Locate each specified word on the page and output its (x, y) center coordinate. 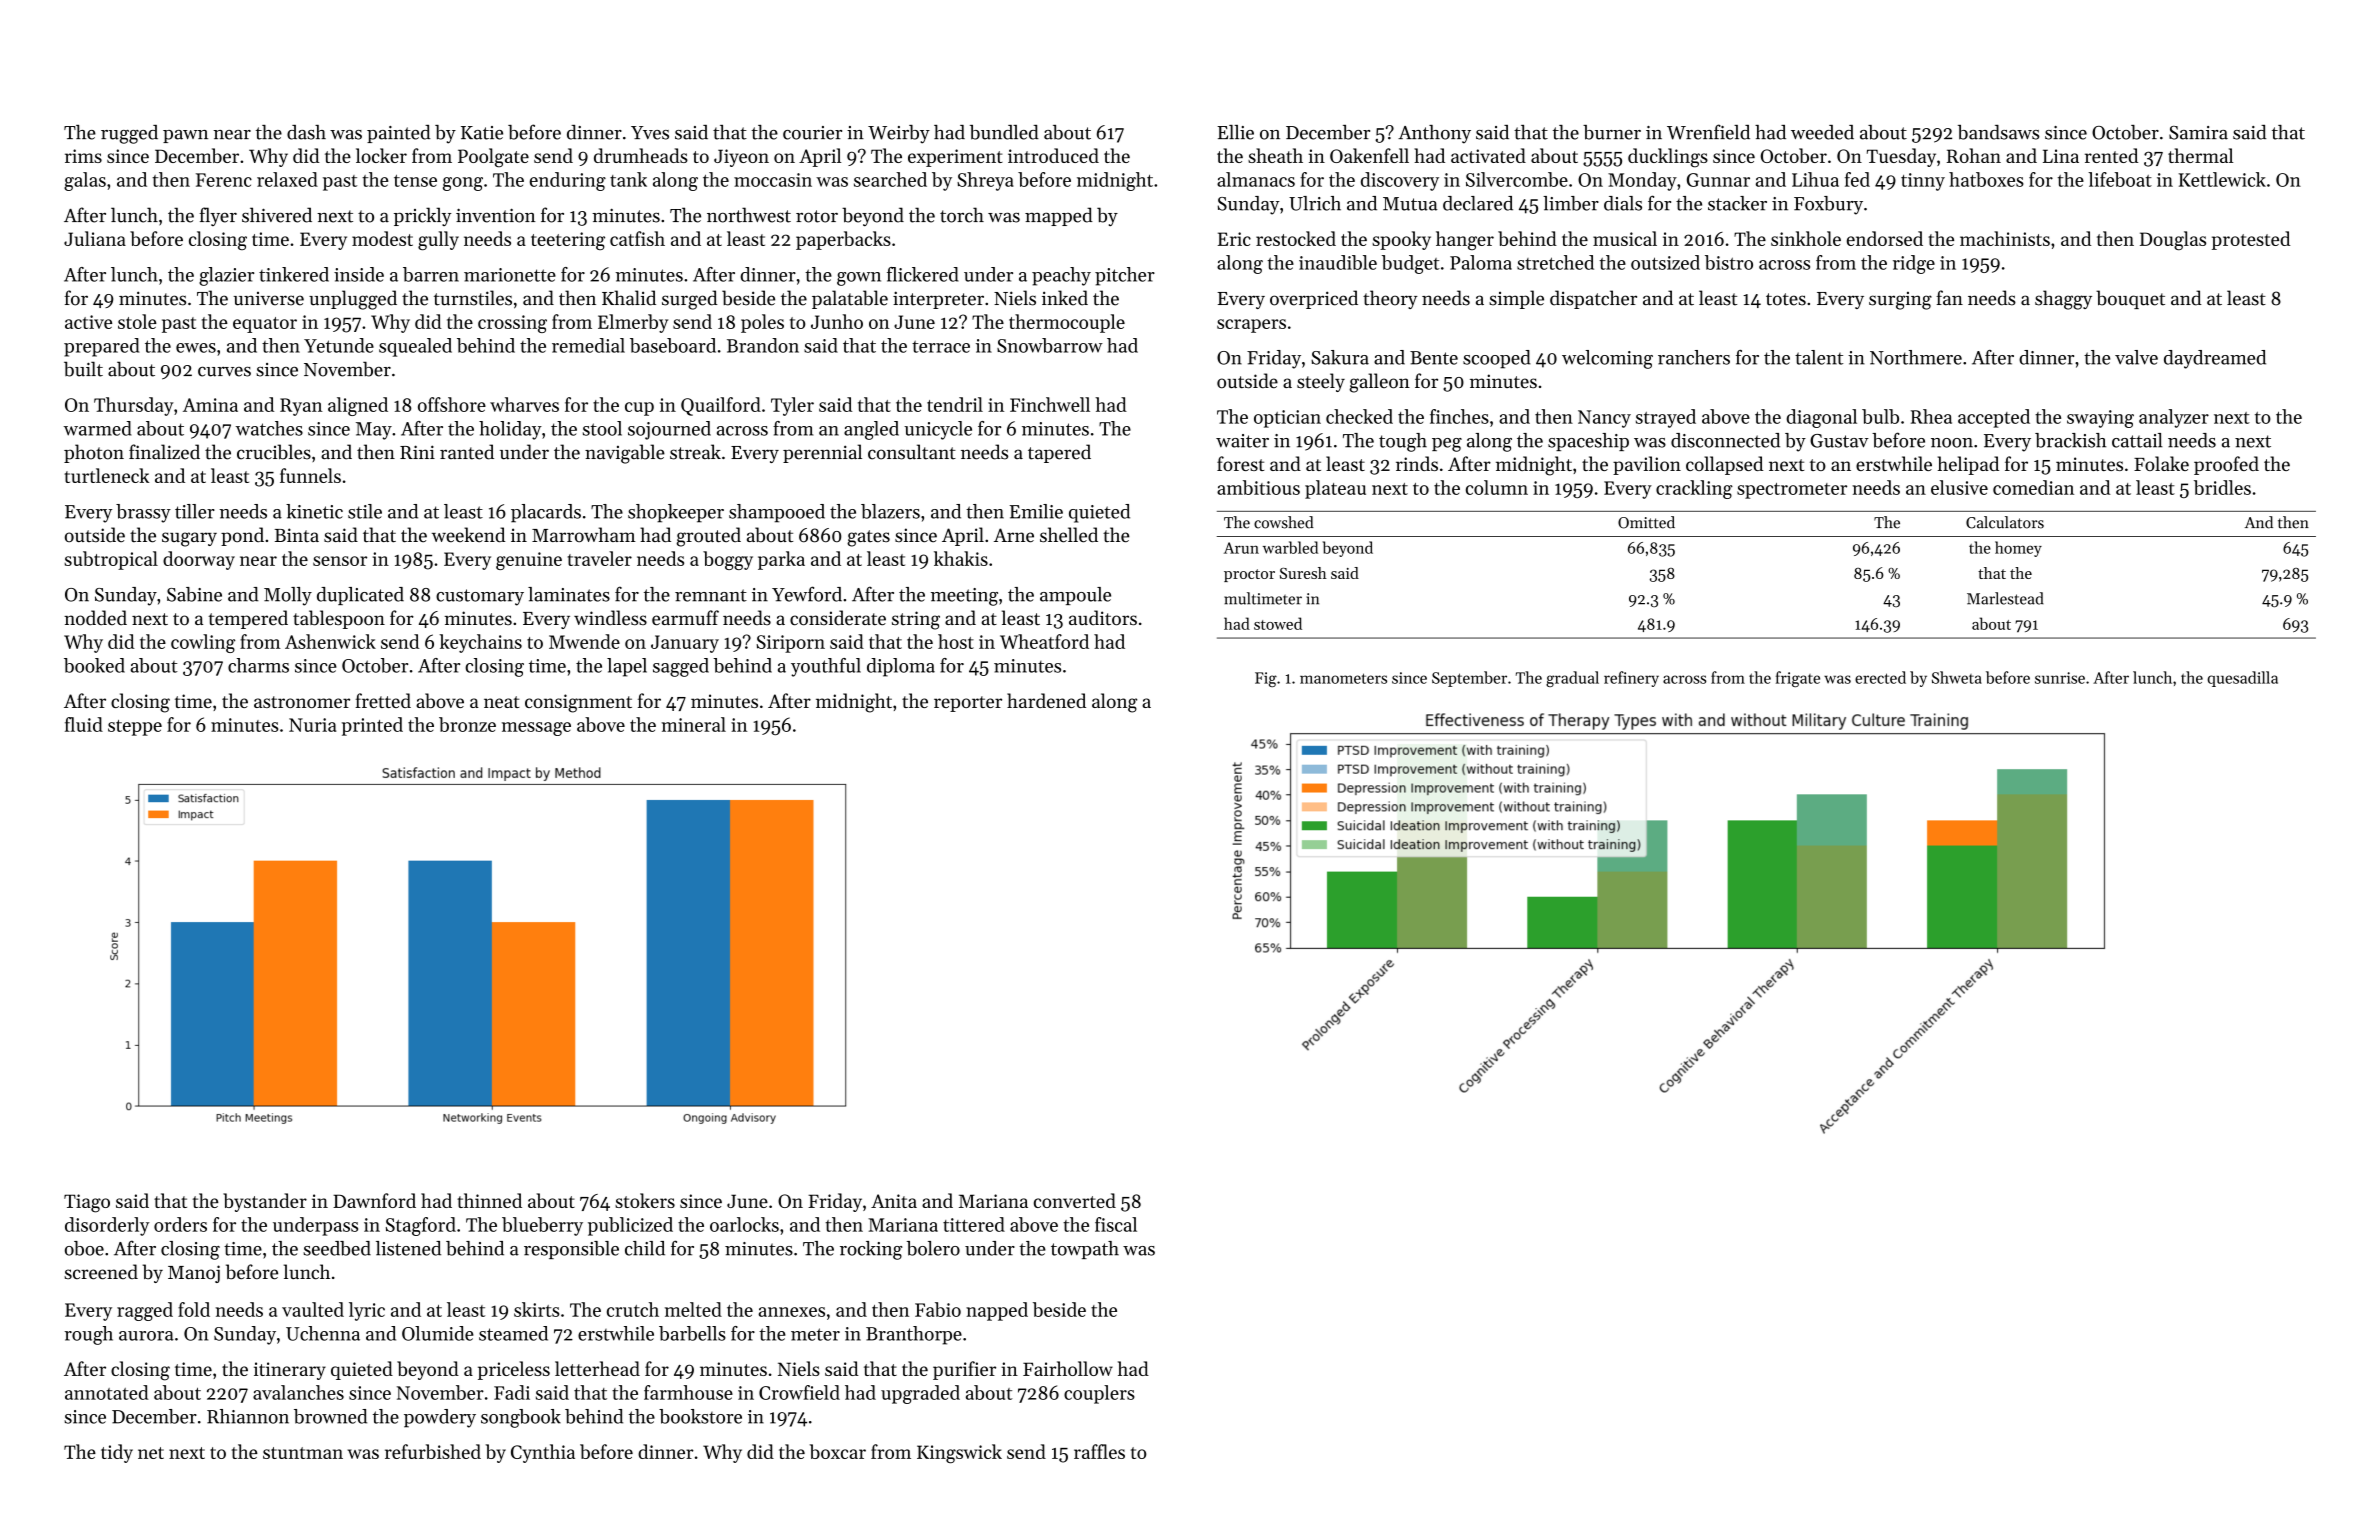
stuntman (303, 1453)
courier (812, 133)
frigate (1798, 679)
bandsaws (1999, 132)
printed (372, 726)
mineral (694, 724)
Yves (650, 133)
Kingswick (959, 1453)
